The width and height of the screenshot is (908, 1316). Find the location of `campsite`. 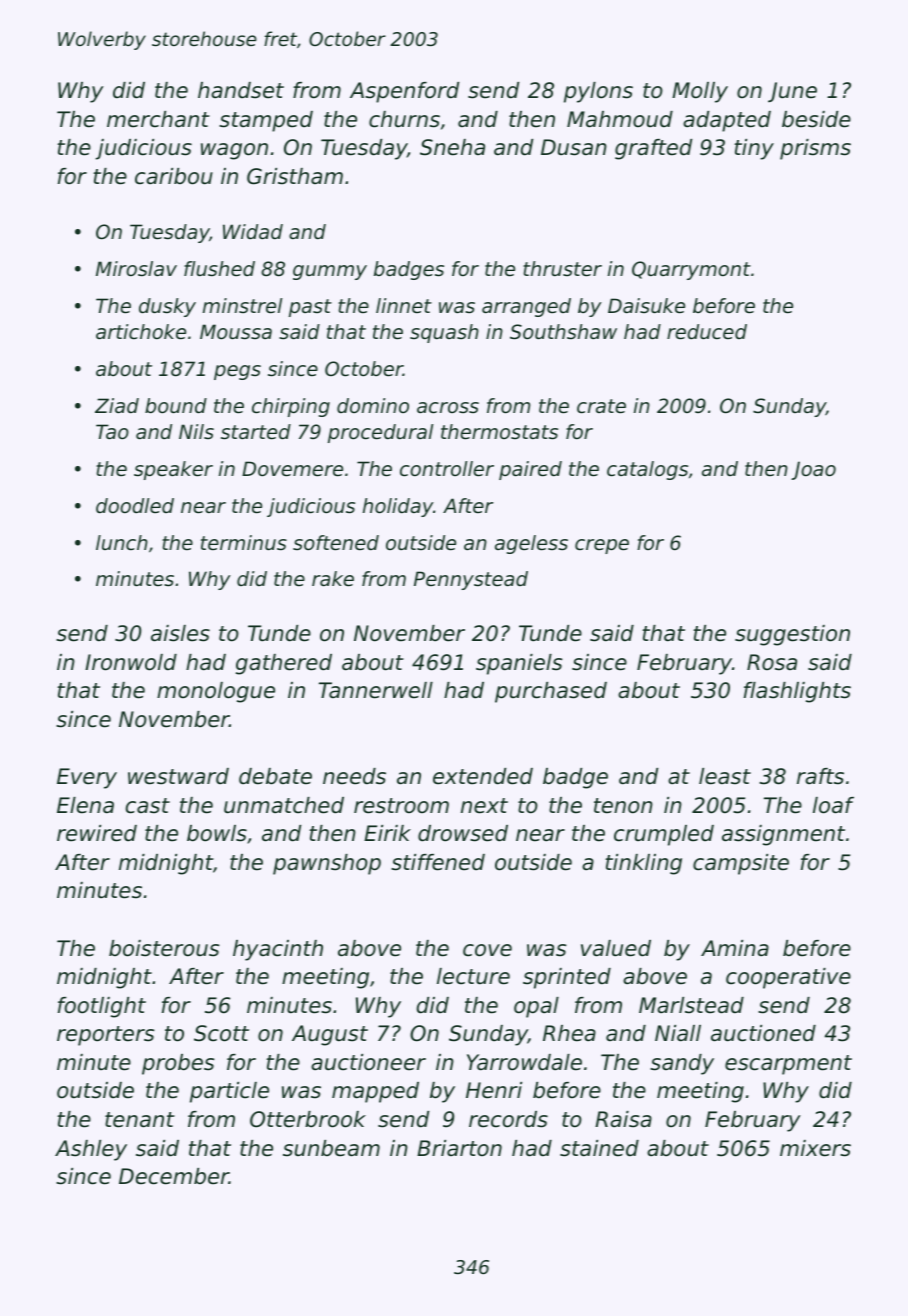

campsite is located at coordinates (741, 864).
